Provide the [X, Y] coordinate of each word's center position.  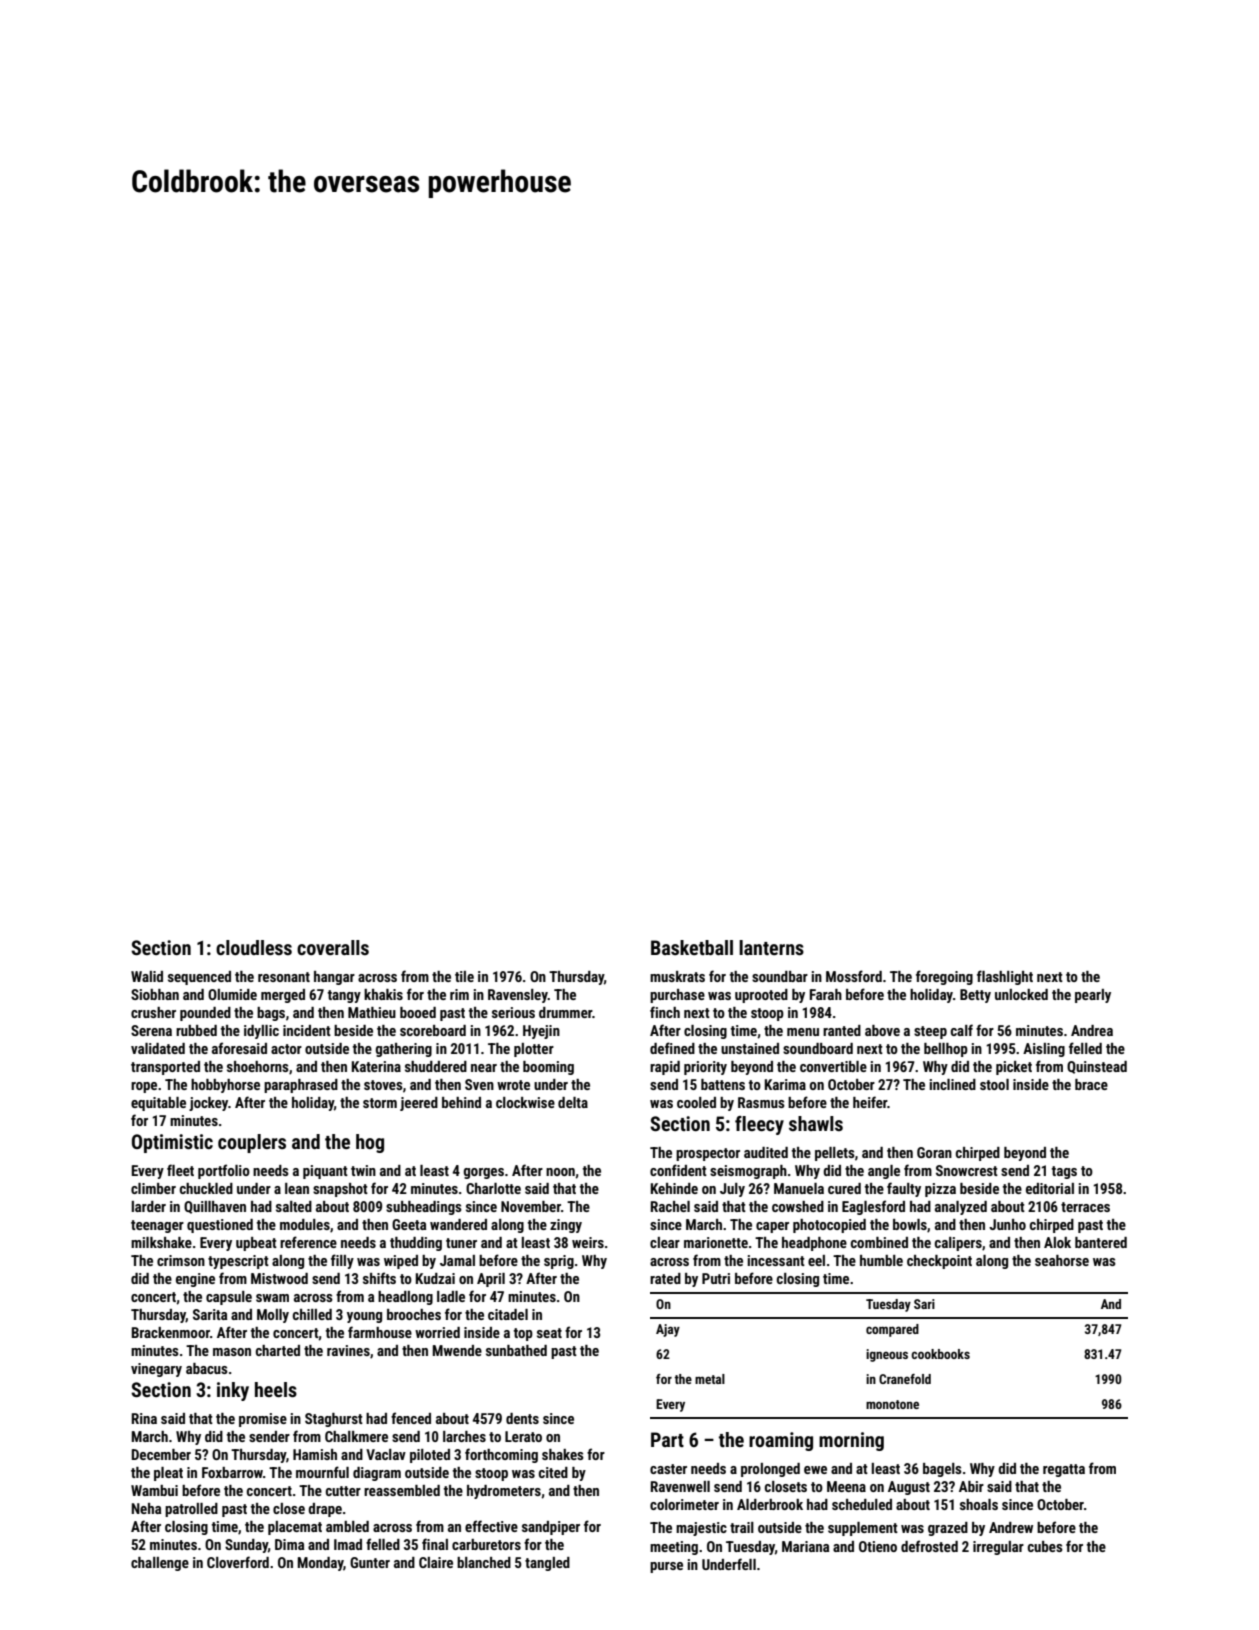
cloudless [254, 947]
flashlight [1005, 977]
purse [666, 1567]
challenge [160, 1564]
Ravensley [518, 996]
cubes [1045, 1546]
